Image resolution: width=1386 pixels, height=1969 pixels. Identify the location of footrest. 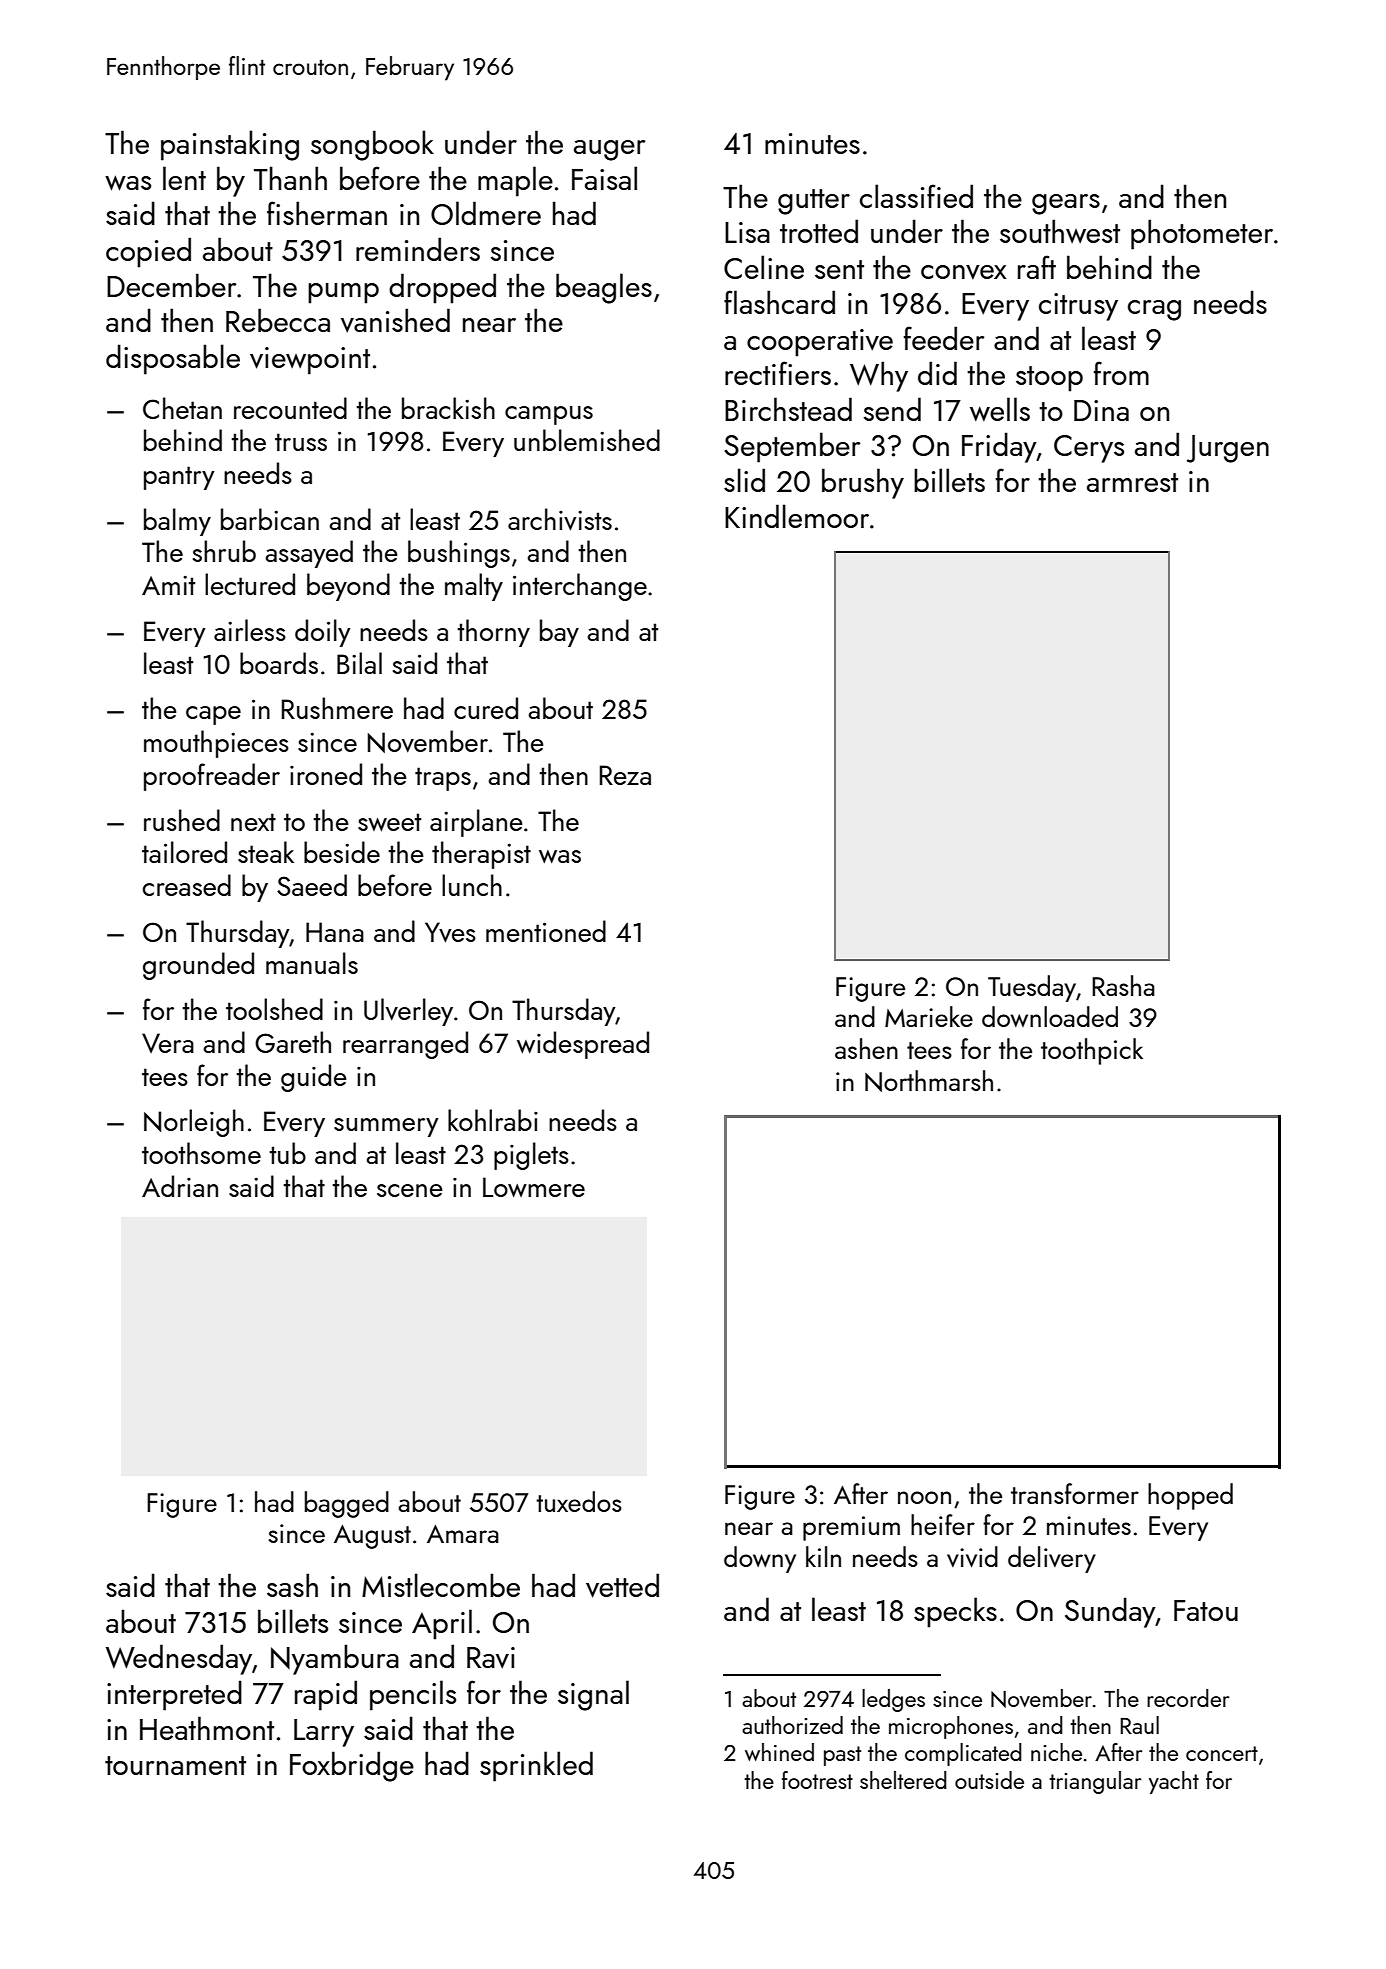
(817, 1780).
